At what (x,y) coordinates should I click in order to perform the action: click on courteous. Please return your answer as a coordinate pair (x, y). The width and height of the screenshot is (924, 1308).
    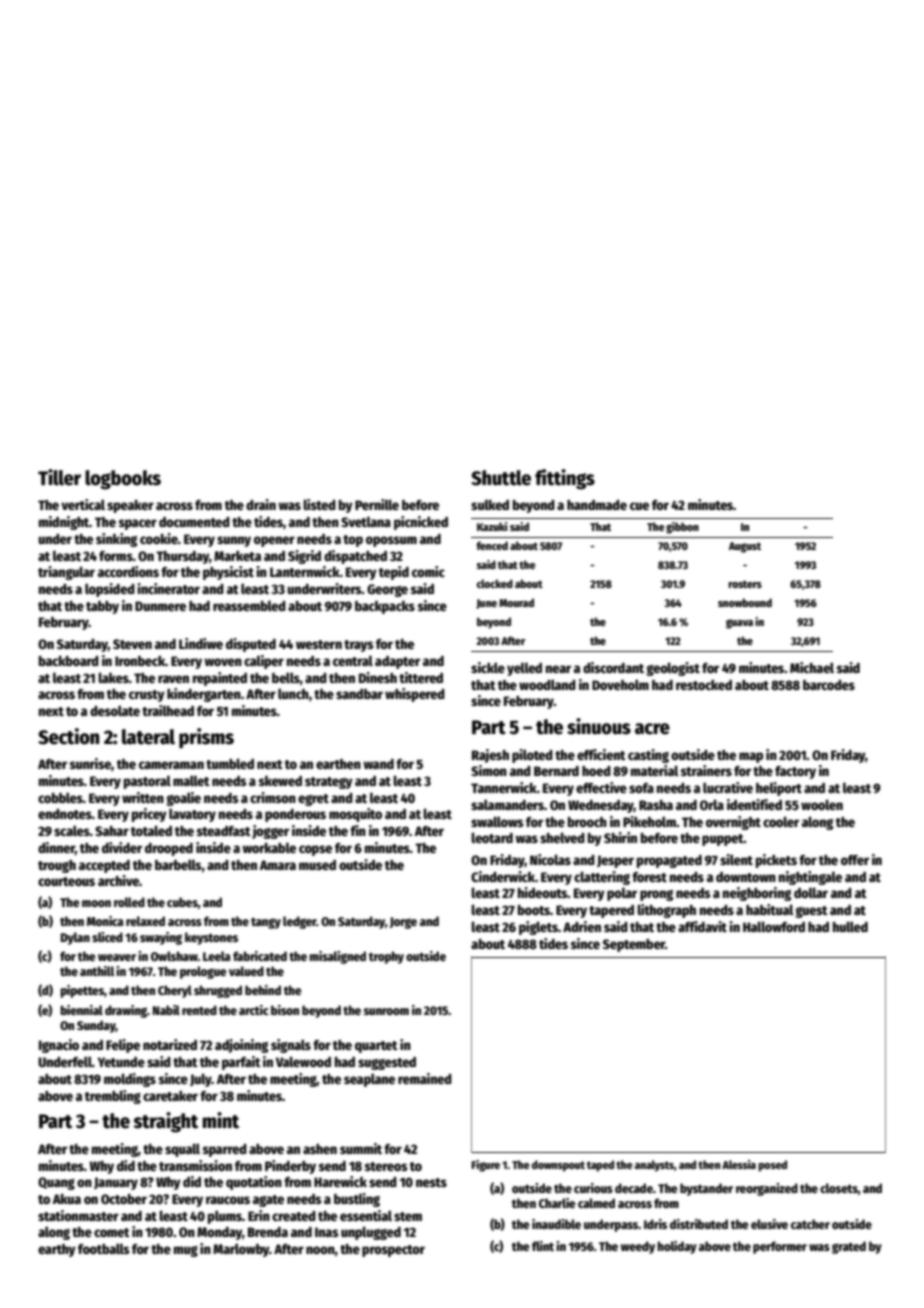
    Looking at the image, I should click on (66, 881).
